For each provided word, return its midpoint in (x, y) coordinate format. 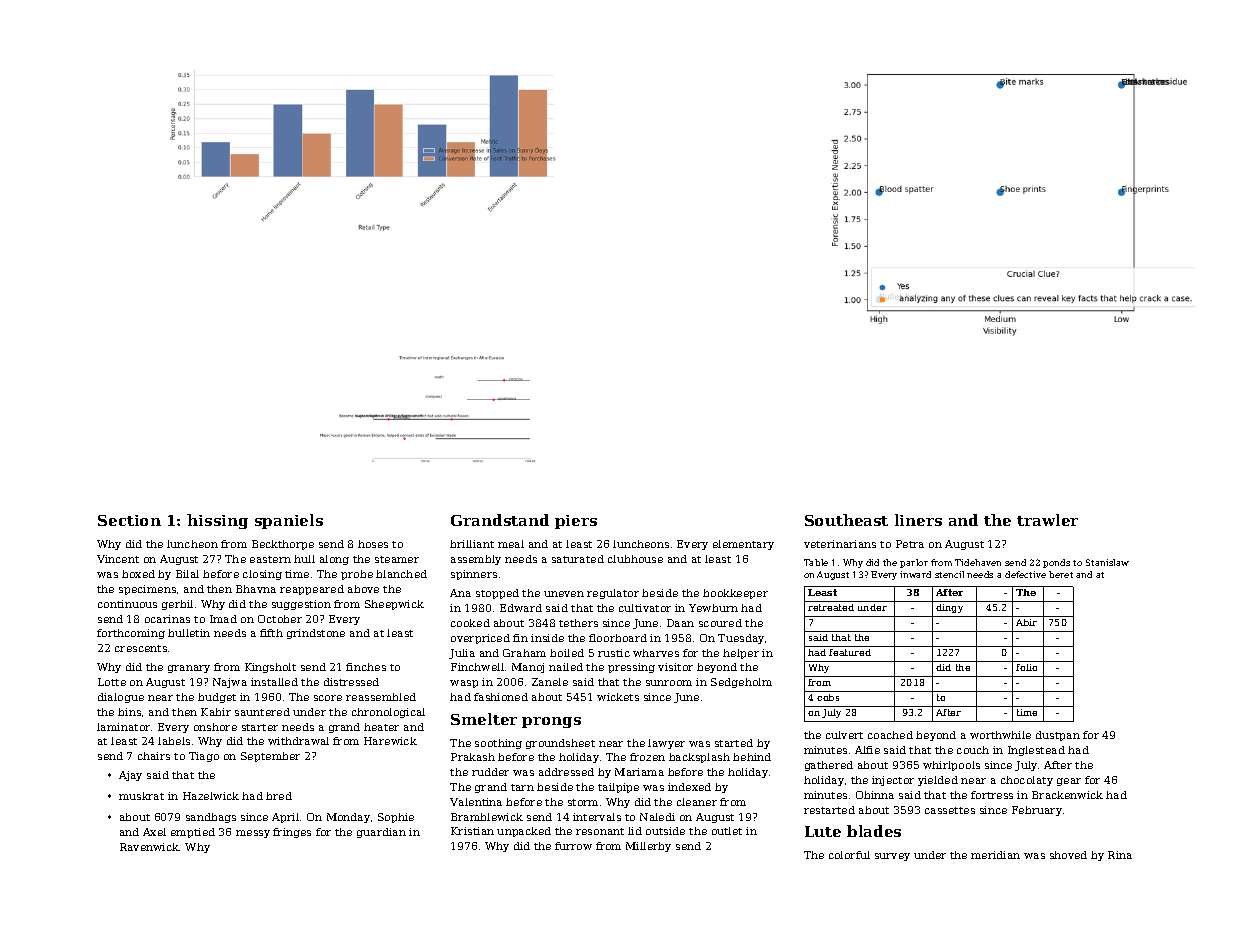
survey (892, 857)
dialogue (121, 698)
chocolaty (1027, 781)
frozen (647, 757)
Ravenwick (150, 847)
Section (129, 520)
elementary (743, 545)
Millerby (648, 847)
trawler (1047, 520)
